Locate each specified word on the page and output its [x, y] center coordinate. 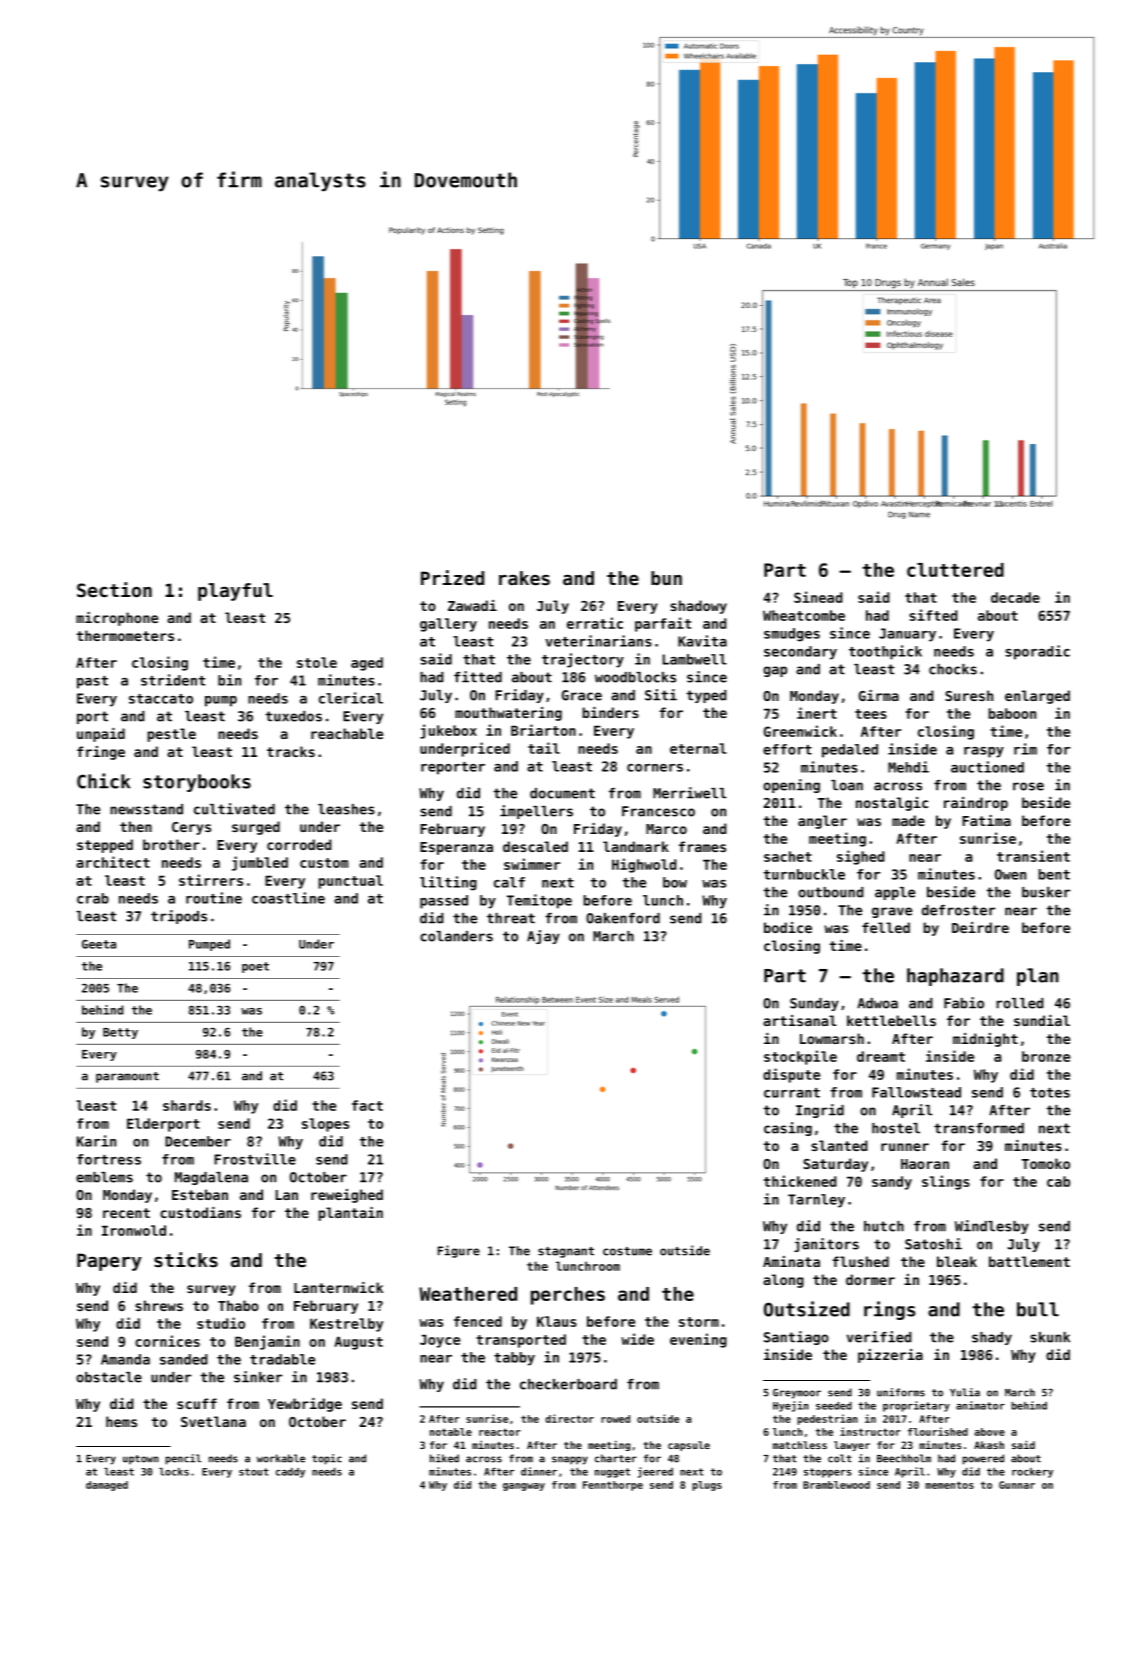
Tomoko [1046, 1163]
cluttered [955, 570]
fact [367, 1105]
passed [444, 902]
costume [627, 1251]
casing [788, 1129]
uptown [141, 1460]
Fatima [986, 820]
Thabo [238, 1305]
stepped [105, 846]
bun [666, 578]
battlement [1029, 1261]
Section [114, 589]
